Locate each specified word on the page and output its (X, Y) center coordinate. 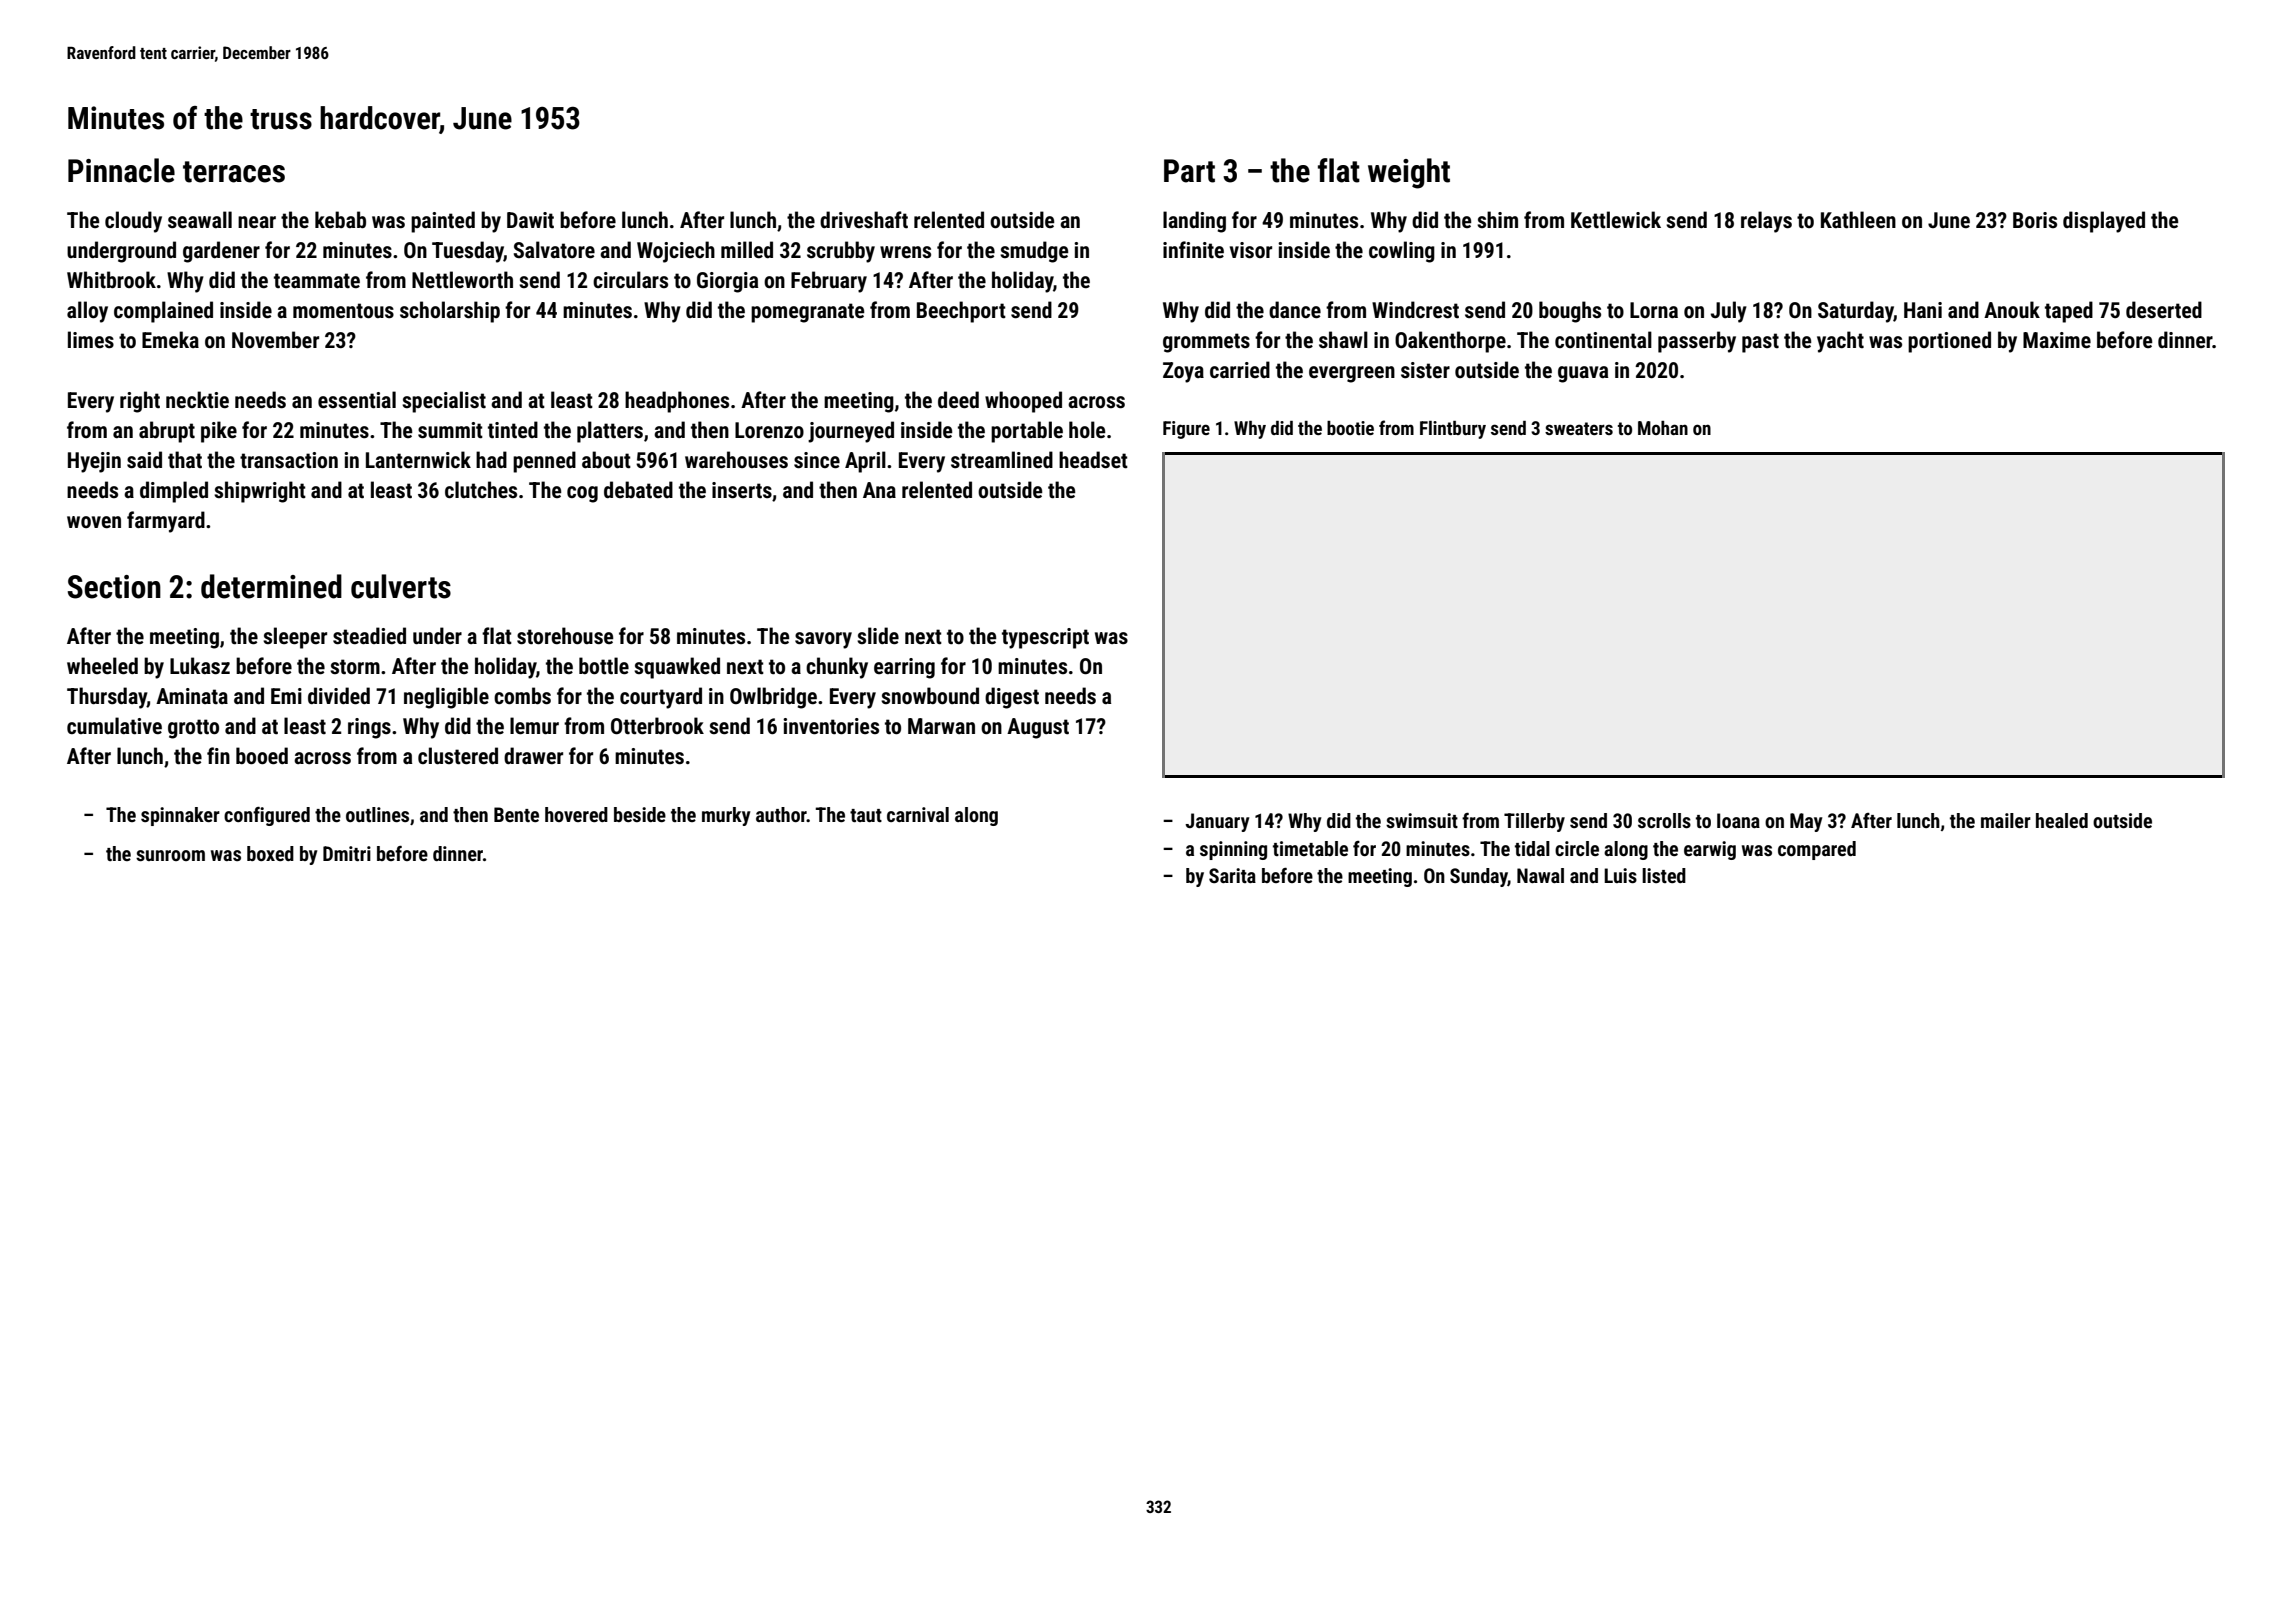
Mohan (1663, 428)
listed (1664, 875)
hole (1087, 429)
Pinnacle (121, 170)
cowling (1402, 252)
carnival (918, 814)
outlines (377, 814)
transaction (289, 460)
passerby (1697, 342)
